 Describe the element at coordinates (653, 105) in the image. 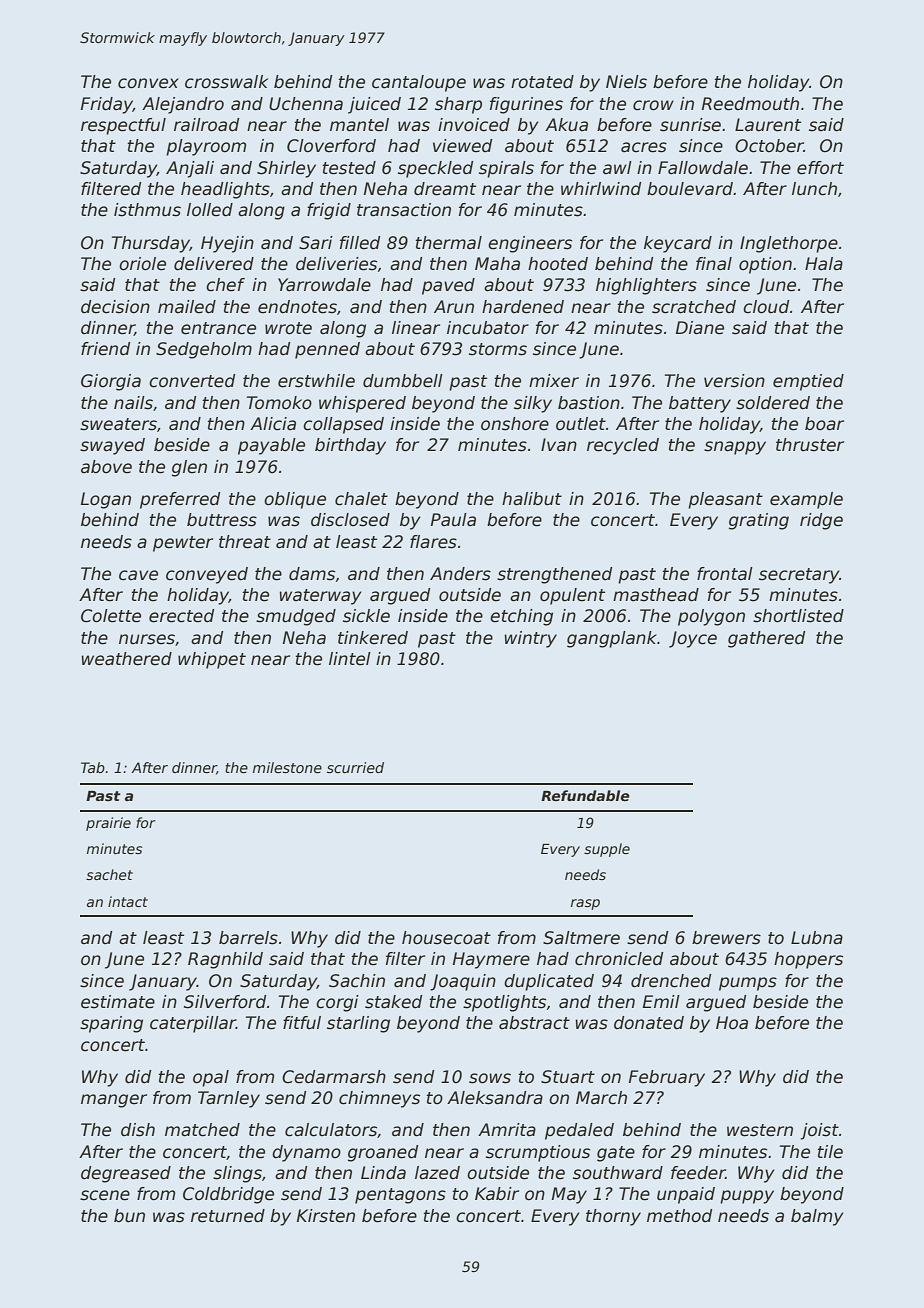

I see `crow` at that location.
